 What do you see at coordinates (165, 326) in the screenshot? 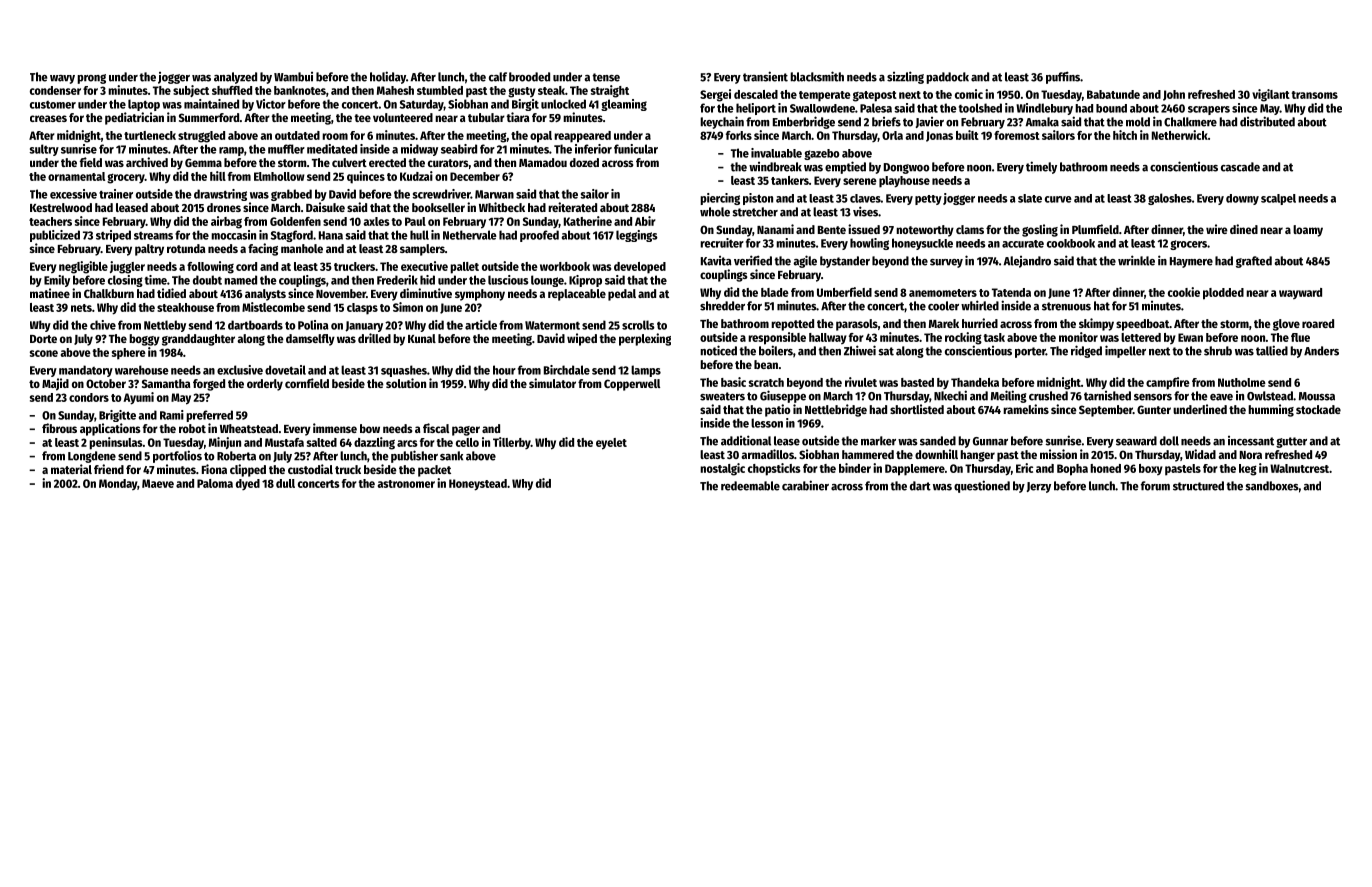
I see `Nettleby` at bounding box center [165, 326].
